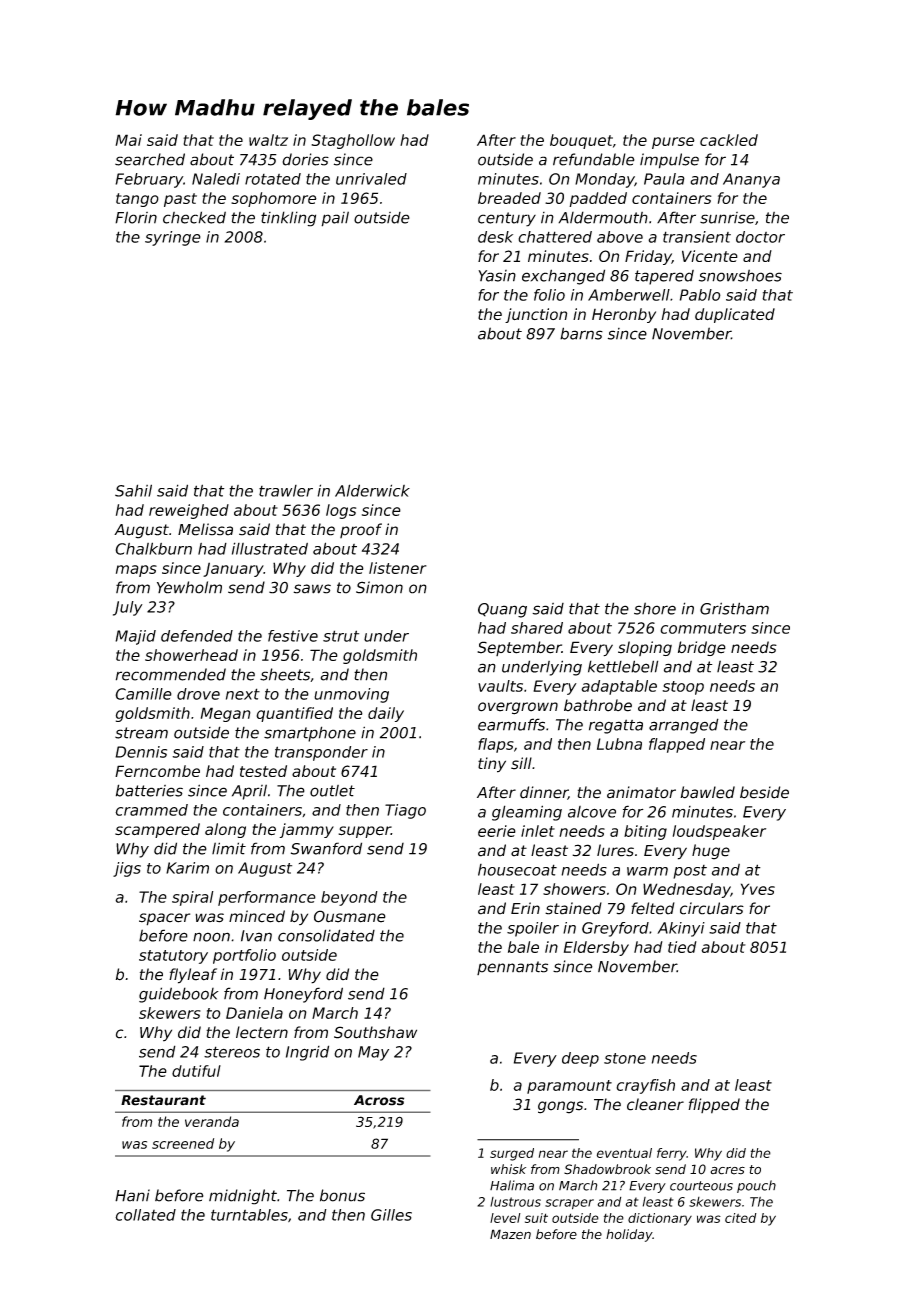 This image has width=908, height=1316. I want to click on checked, so click(194, 217).
